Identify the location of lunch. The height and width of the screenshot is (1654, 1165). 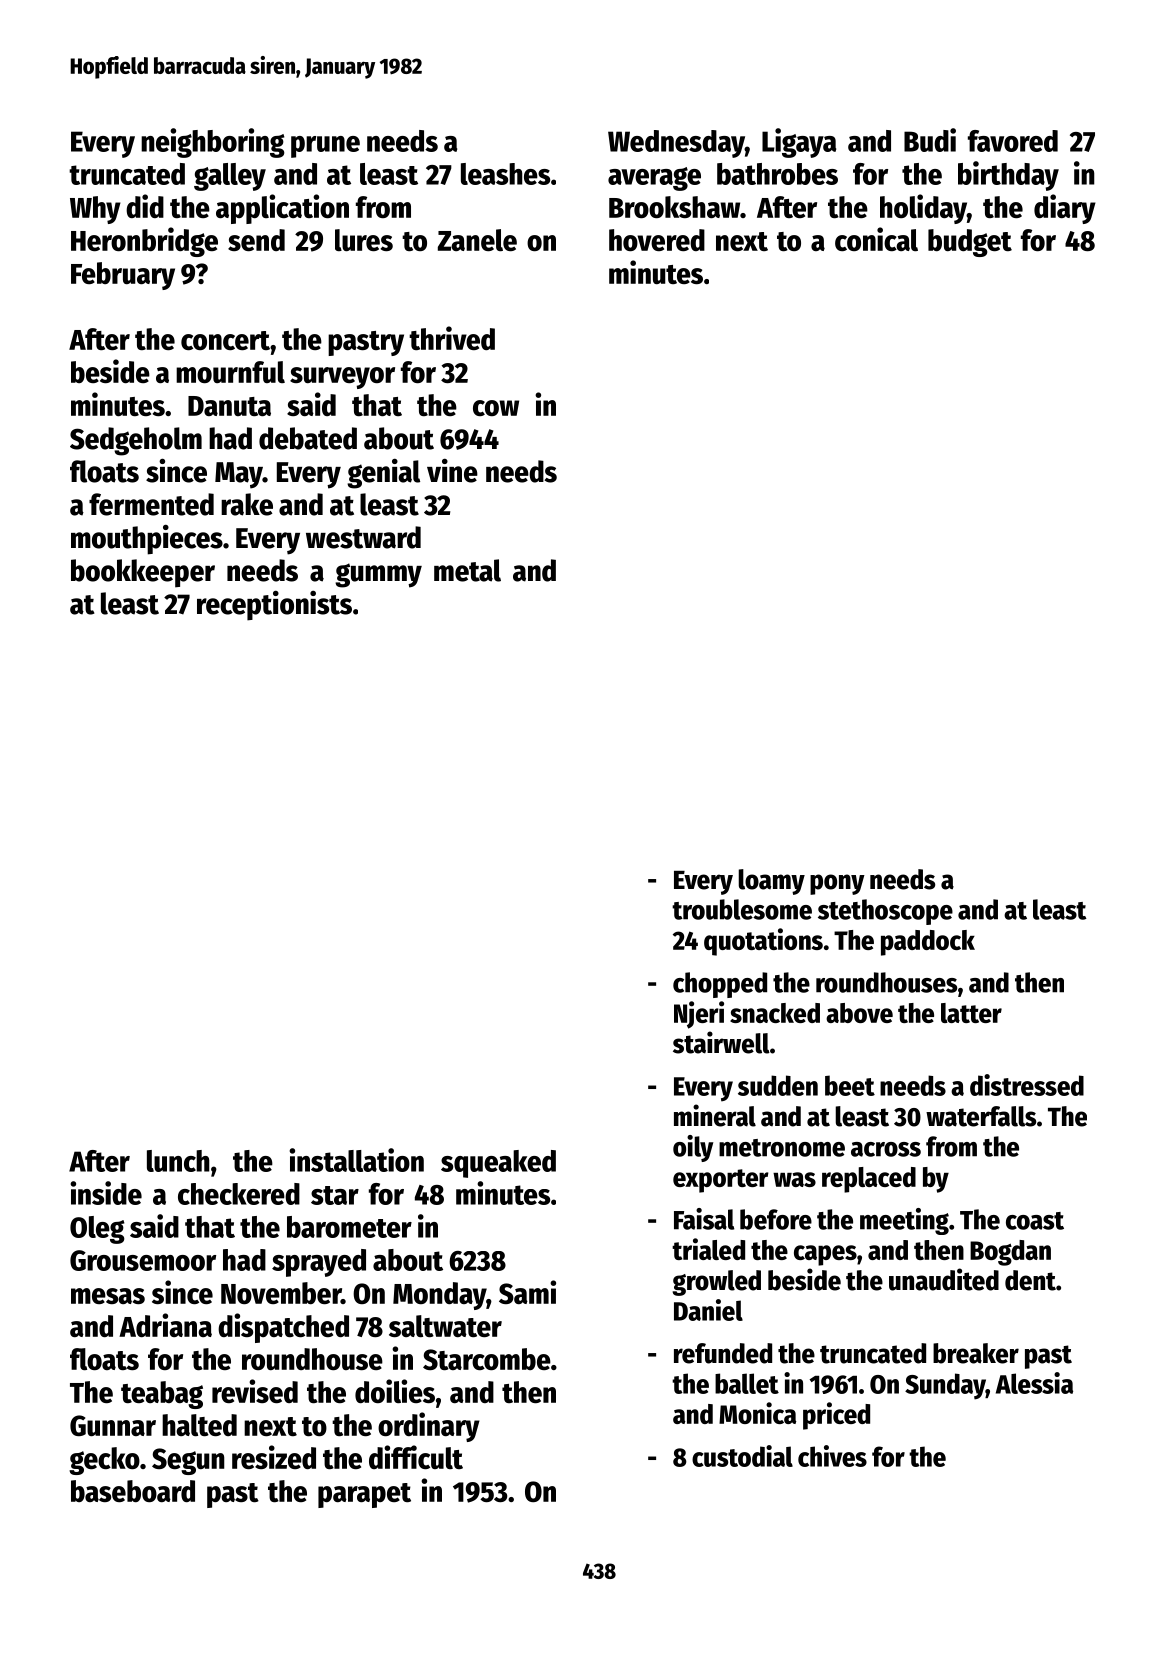
(178, 1161).
